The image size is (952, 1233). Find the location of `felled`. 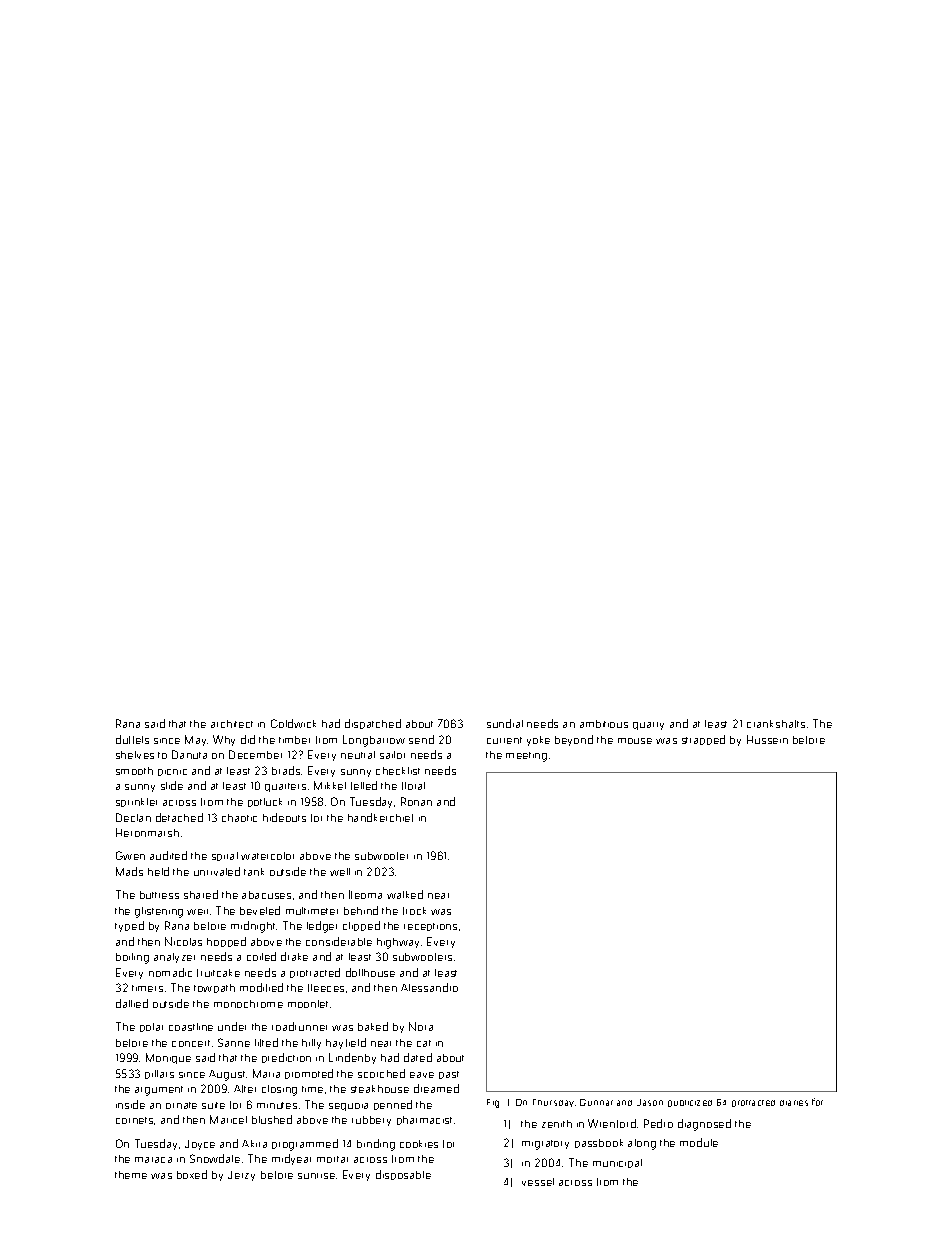

felled is located at coordinates (364, 785).
